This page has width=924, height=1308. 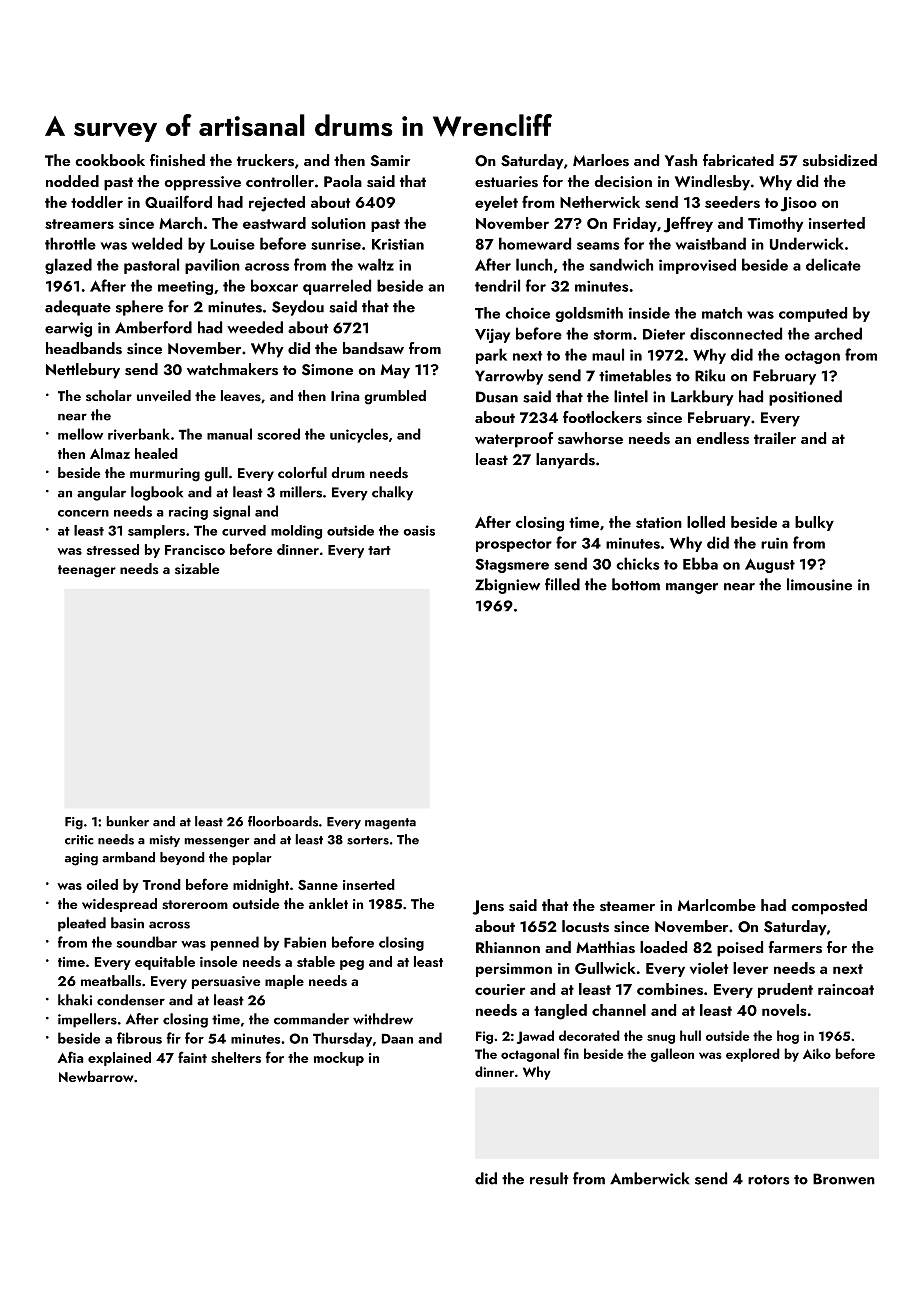 I want to click on result, so click(x=549, y=1178).
